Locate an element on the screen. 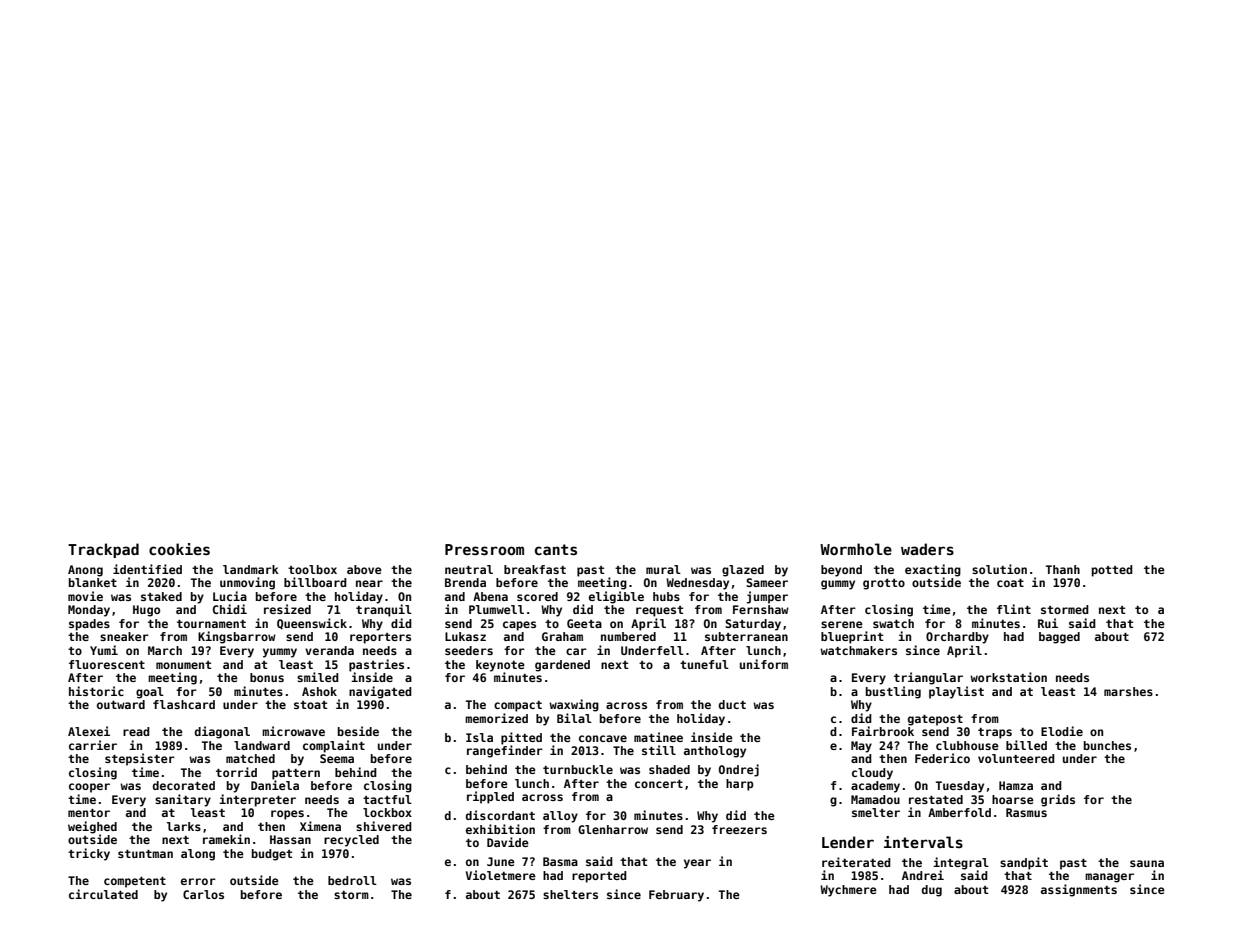 This screenshot has width=1233, height=952. anthology is located at coordinates (715, 752).
